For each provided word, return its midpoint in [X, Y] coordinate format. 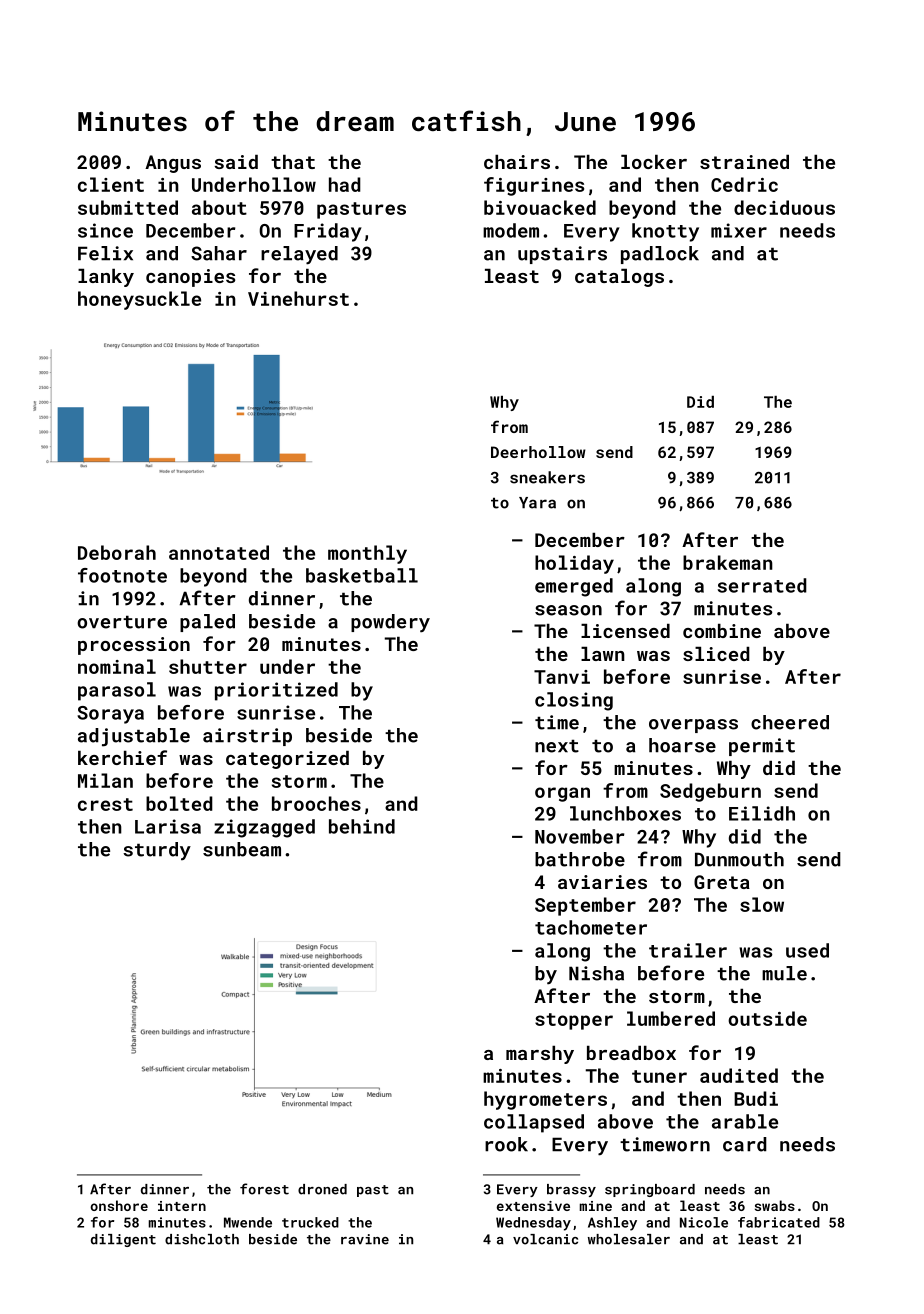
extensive [533, 1206]
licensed [625, 631]
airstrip [247, 737]
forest [264, 1189]
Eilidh [762, 813]
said [236, 162]
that [293, 162]
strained [744, 162]
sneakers [547, 477]
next [557, 746]
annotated [219, 552]
